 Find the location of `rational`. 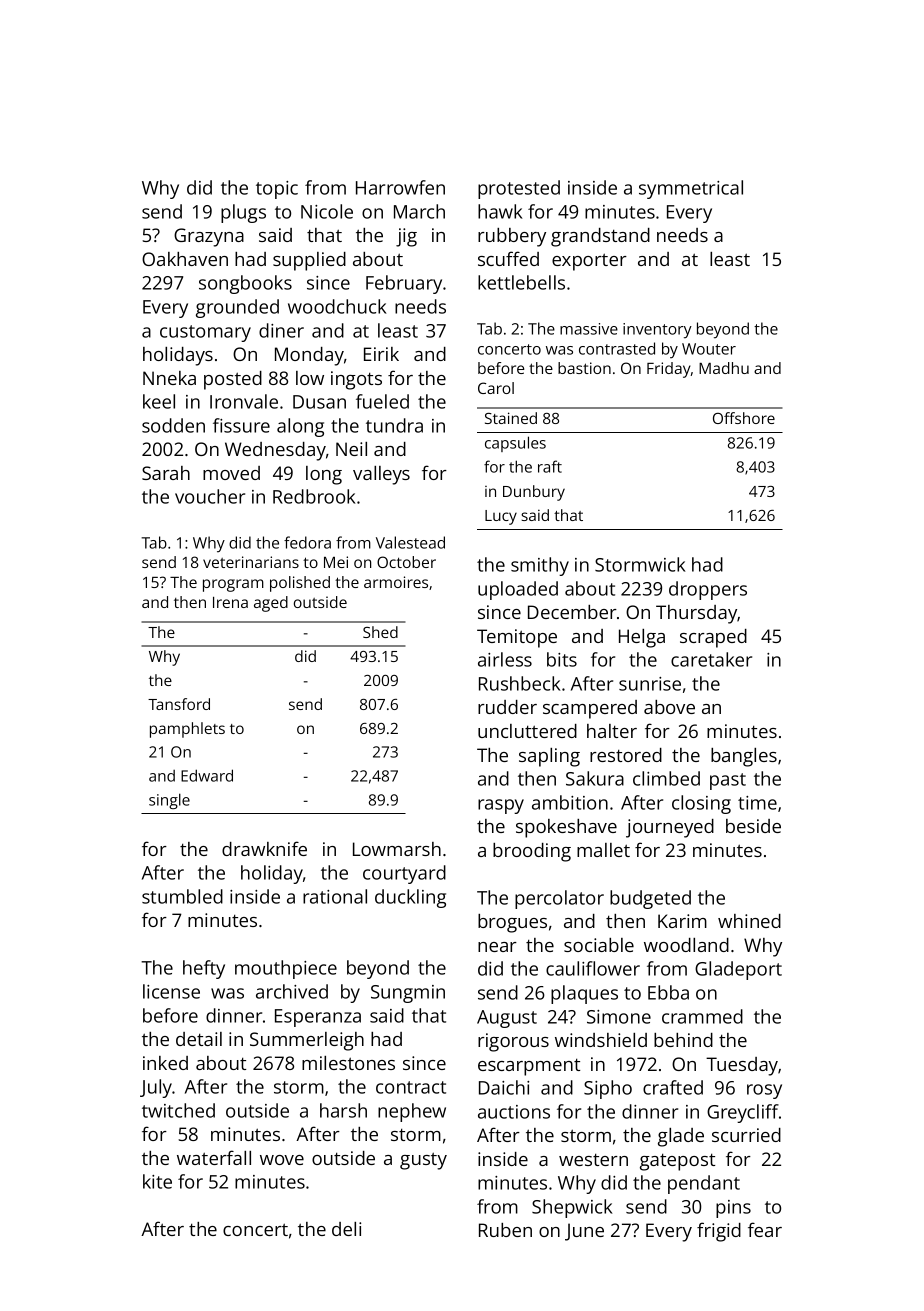

rational is located at coordinates (335, 896).
